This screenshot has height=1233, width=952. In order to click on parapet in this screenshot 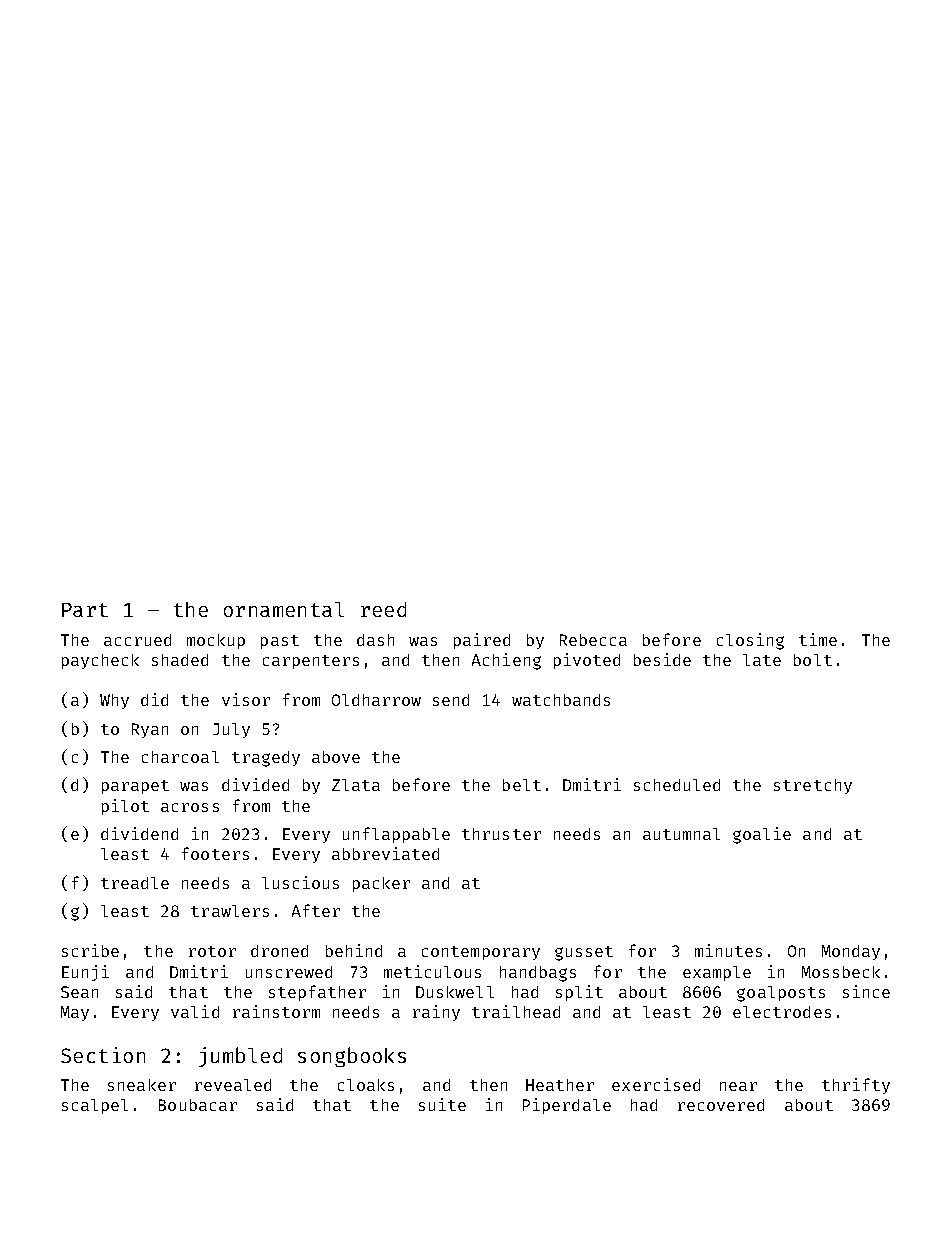, I will do `click(135, 787)`.
